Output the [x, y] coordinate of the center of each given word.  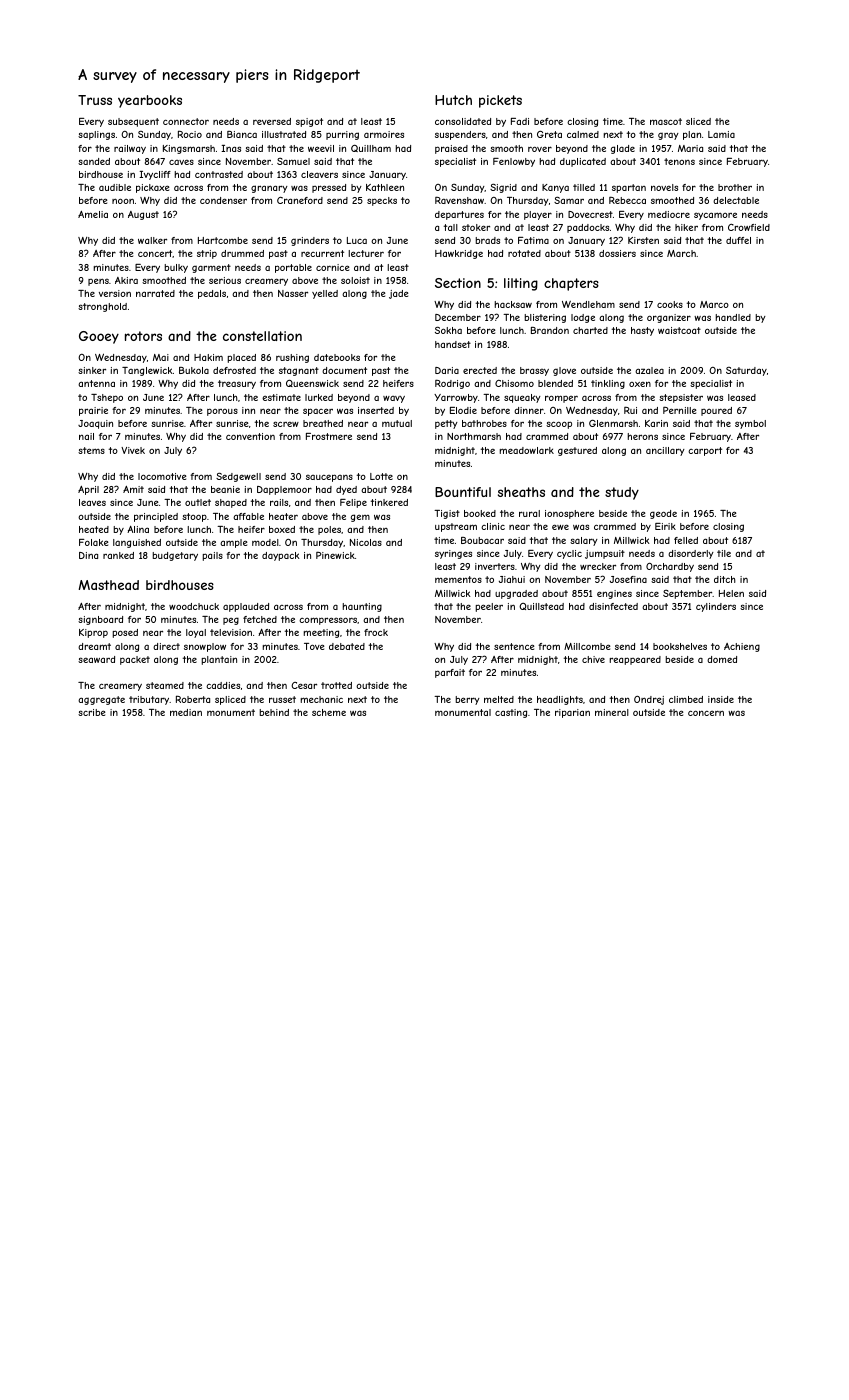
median [186, 712]
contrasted [219, 174]
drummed [242, 253]
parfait [450, 673]
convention [250, 436]
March [681, 253]
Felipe [353, 503]
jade [398, 294]
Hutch [453, 100]
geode [663, 514]
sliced [698, 121]
